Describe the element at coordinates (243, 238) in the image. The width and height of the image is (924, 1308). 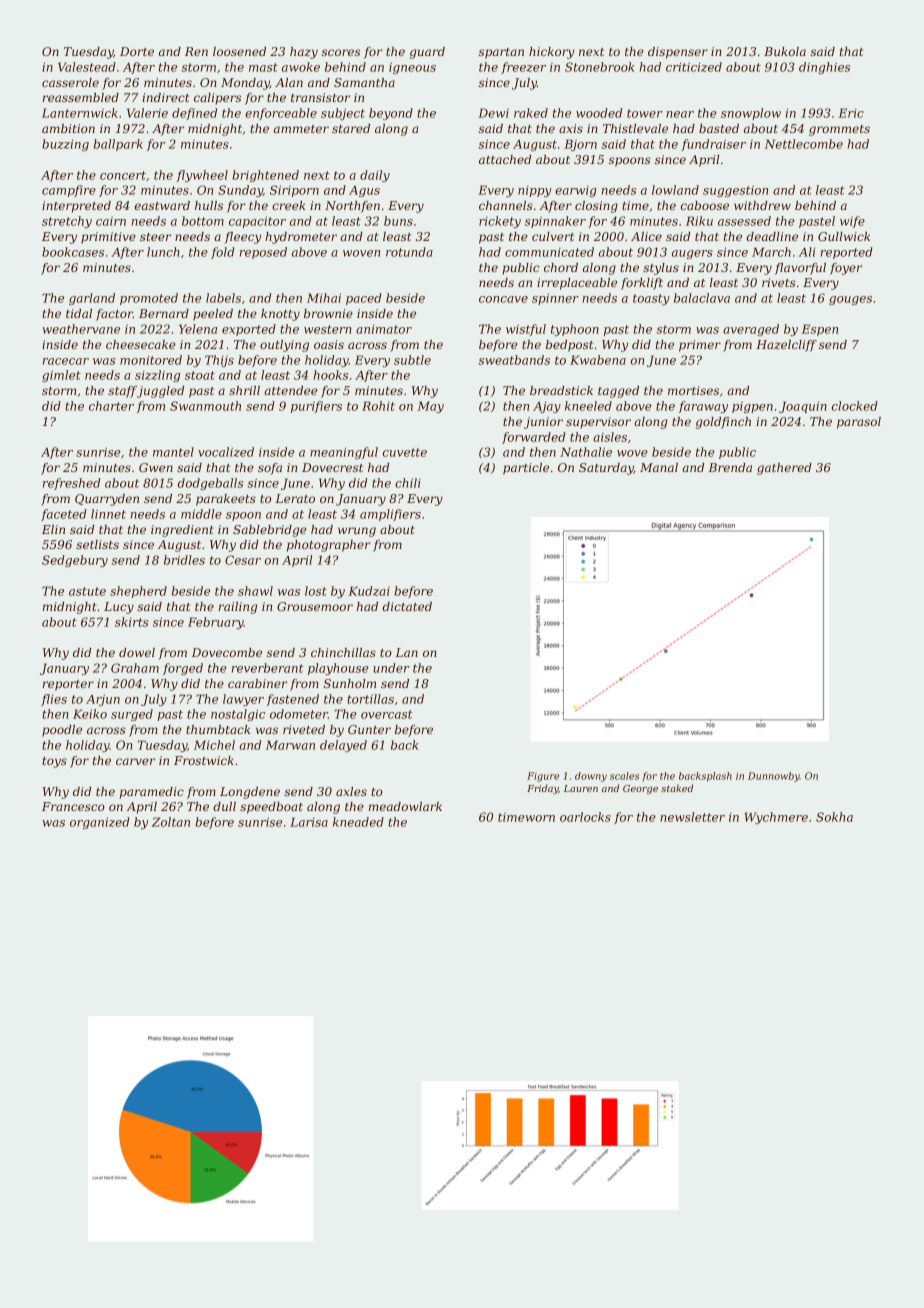
I see `fleecy` at that location.
